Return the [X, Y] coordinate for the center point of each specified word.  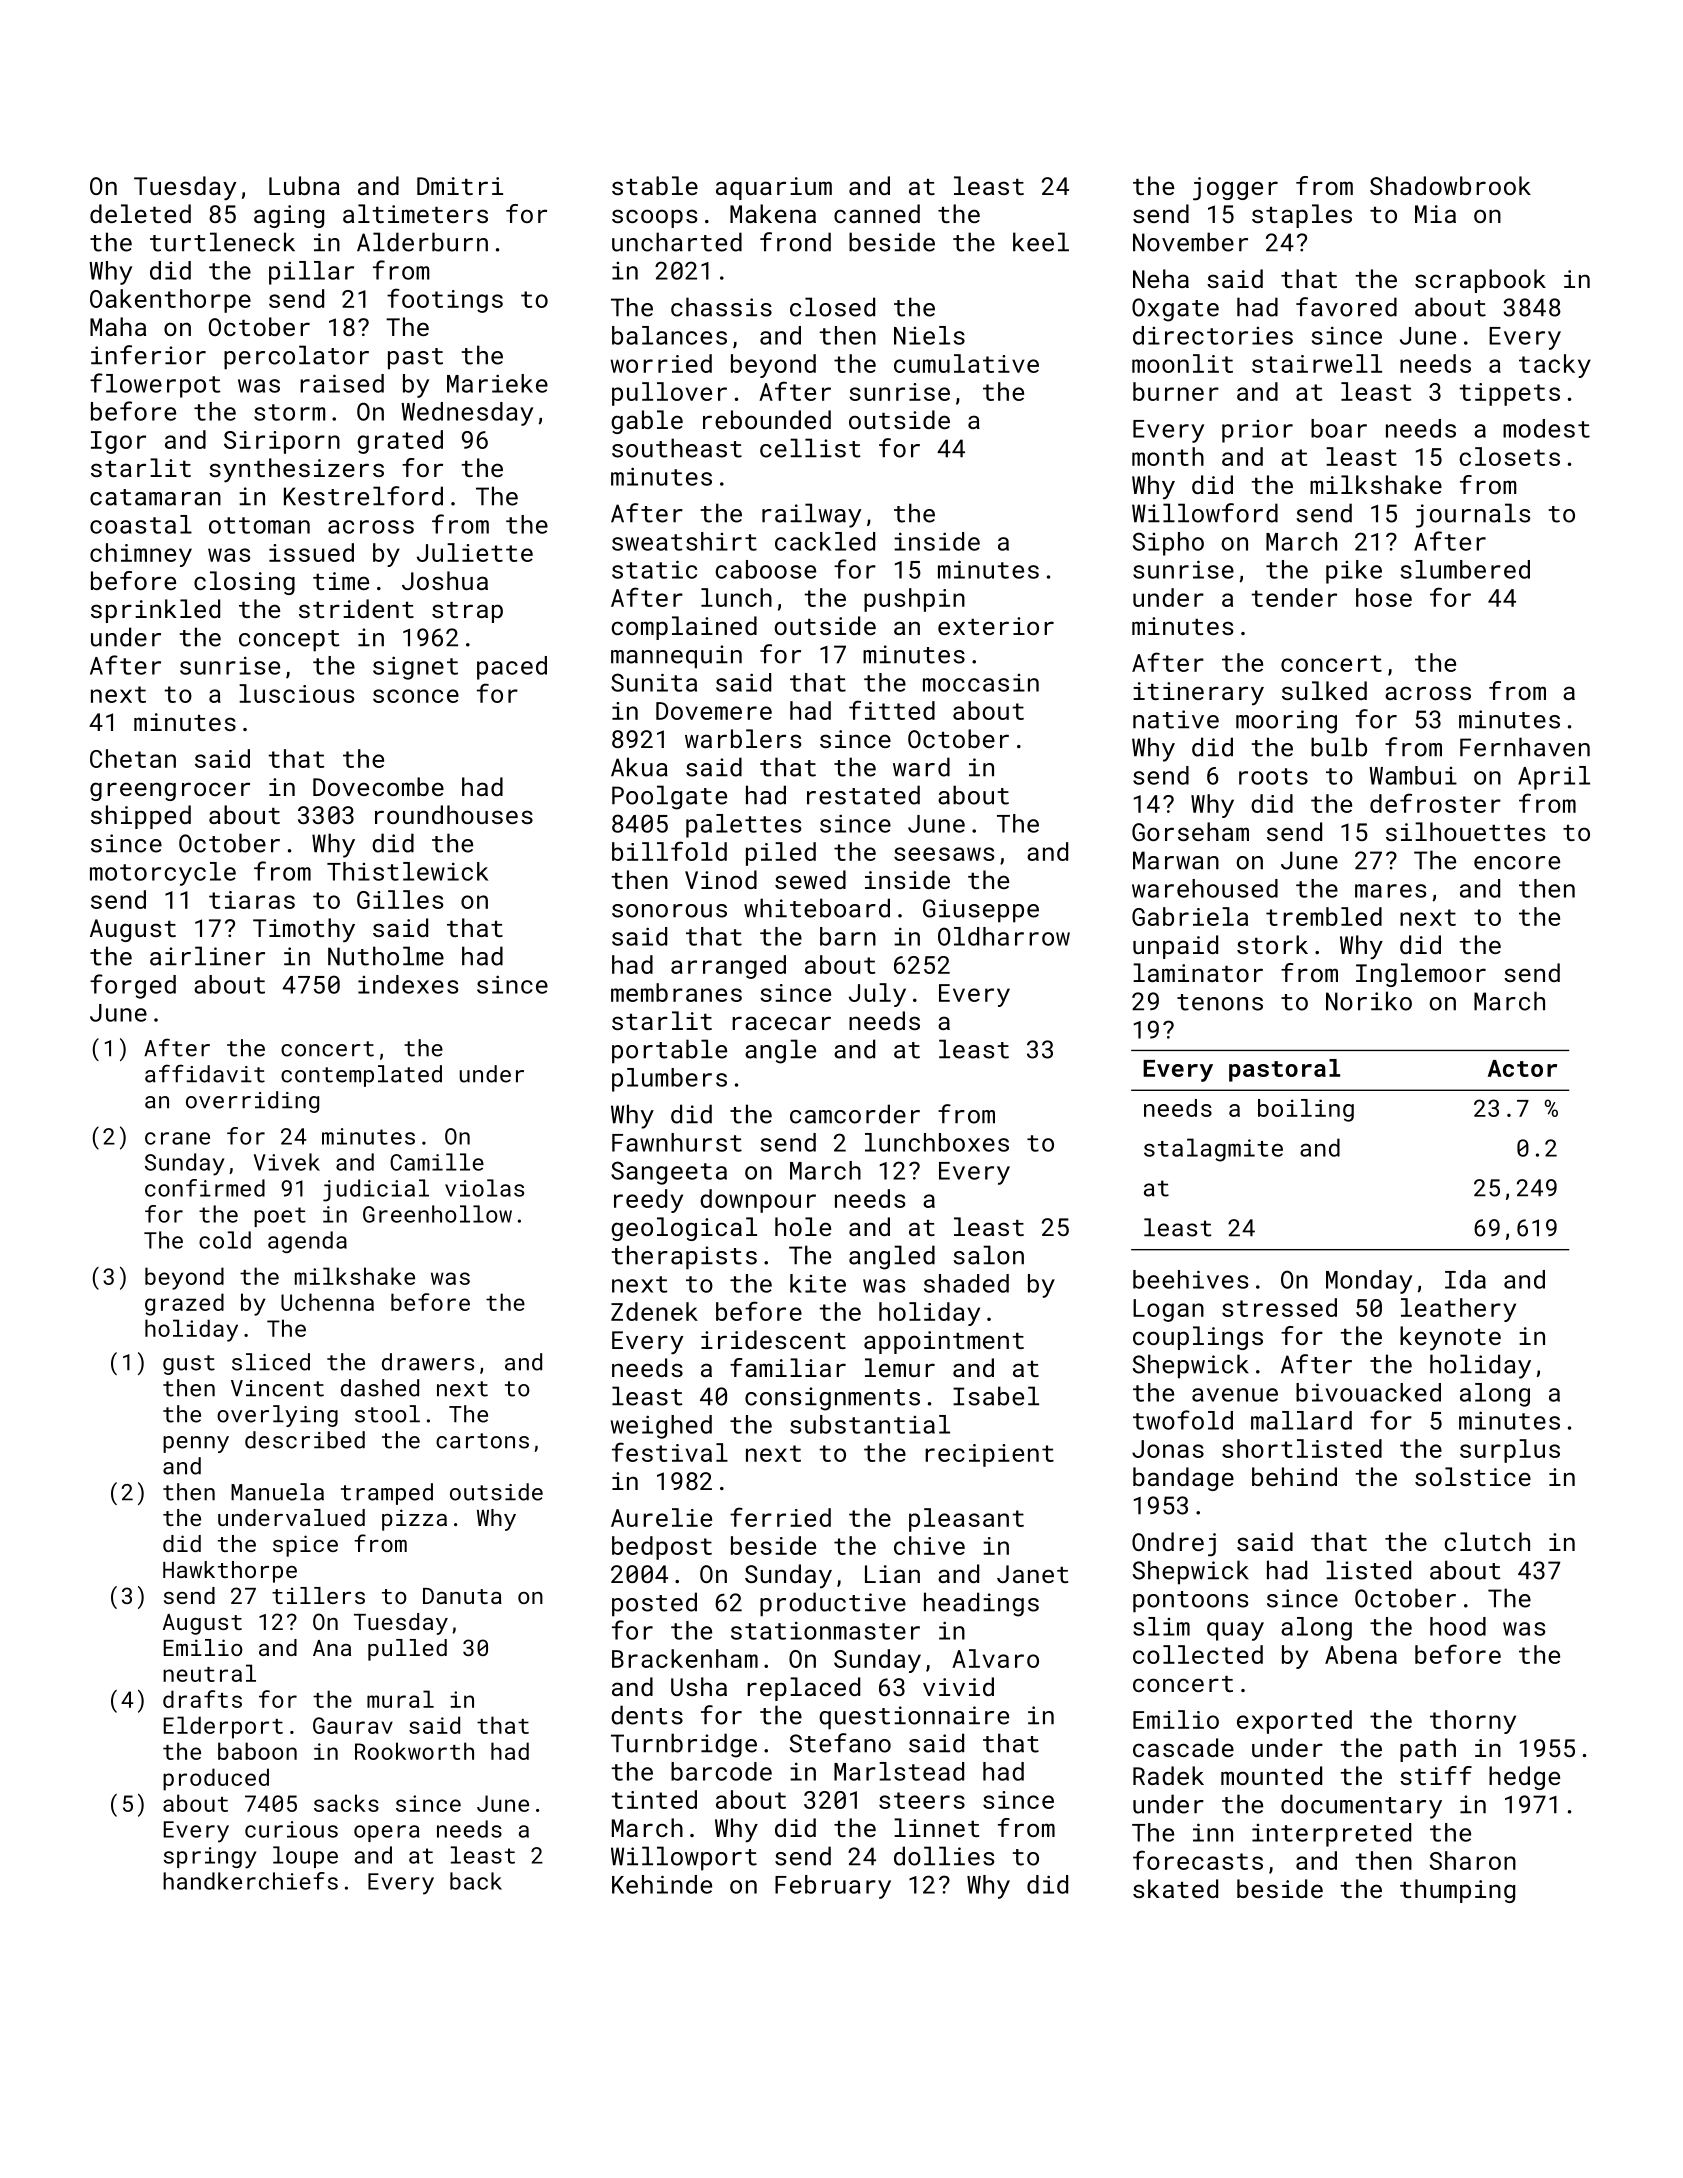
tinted [654, 1799]
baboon [257, 1751]
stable [655, 185]
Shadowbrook [1450, 185]
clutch [1487, 1541]
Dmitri [460, 186]
